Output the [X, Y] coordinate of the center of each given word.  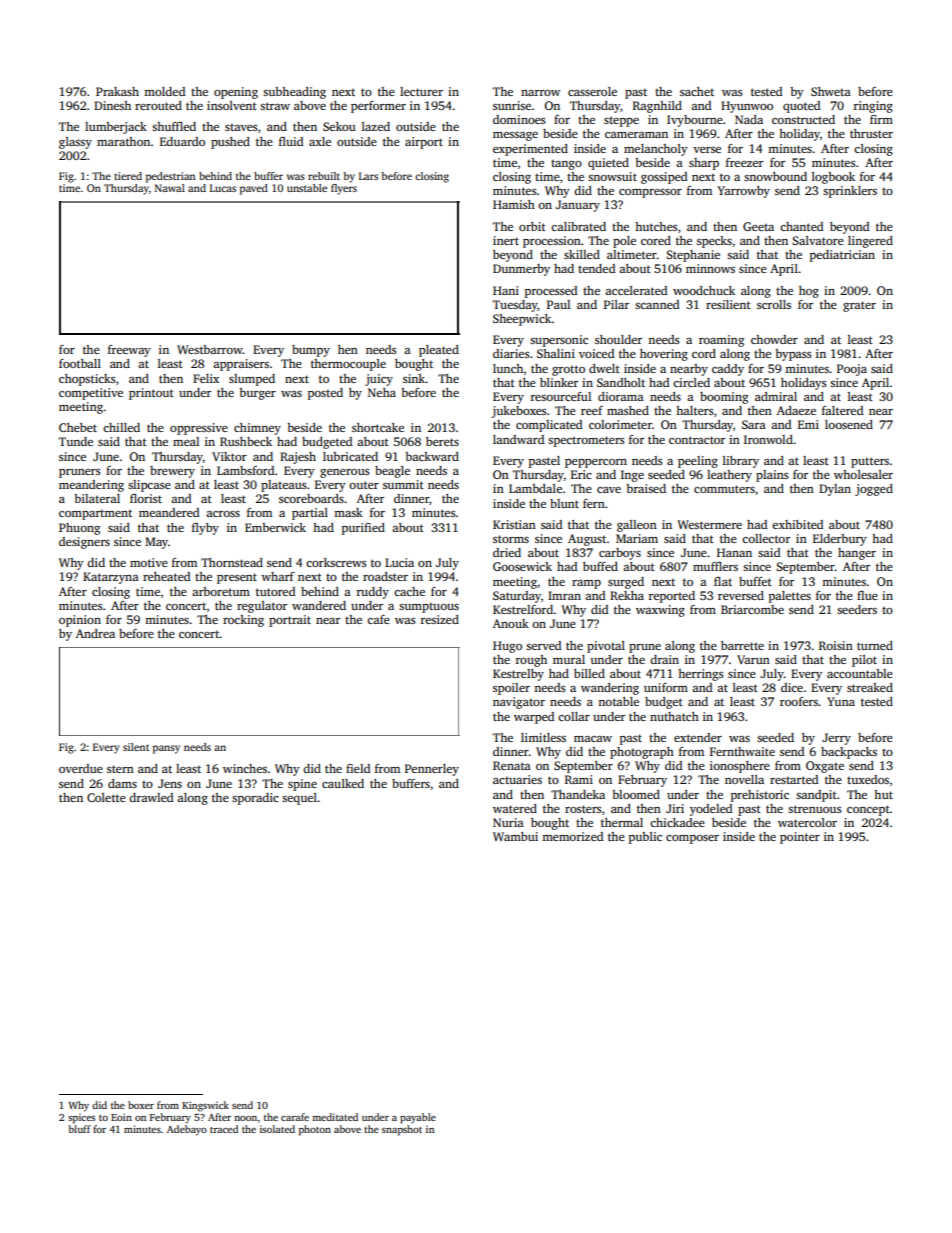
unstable [307, 188]
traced [224, 1129]
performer [378, 107]
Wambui [515, 836]
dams [122, 783]
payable [418, 1118]
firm [881, 119]
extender [698, 737]
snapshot [402, 1130]
